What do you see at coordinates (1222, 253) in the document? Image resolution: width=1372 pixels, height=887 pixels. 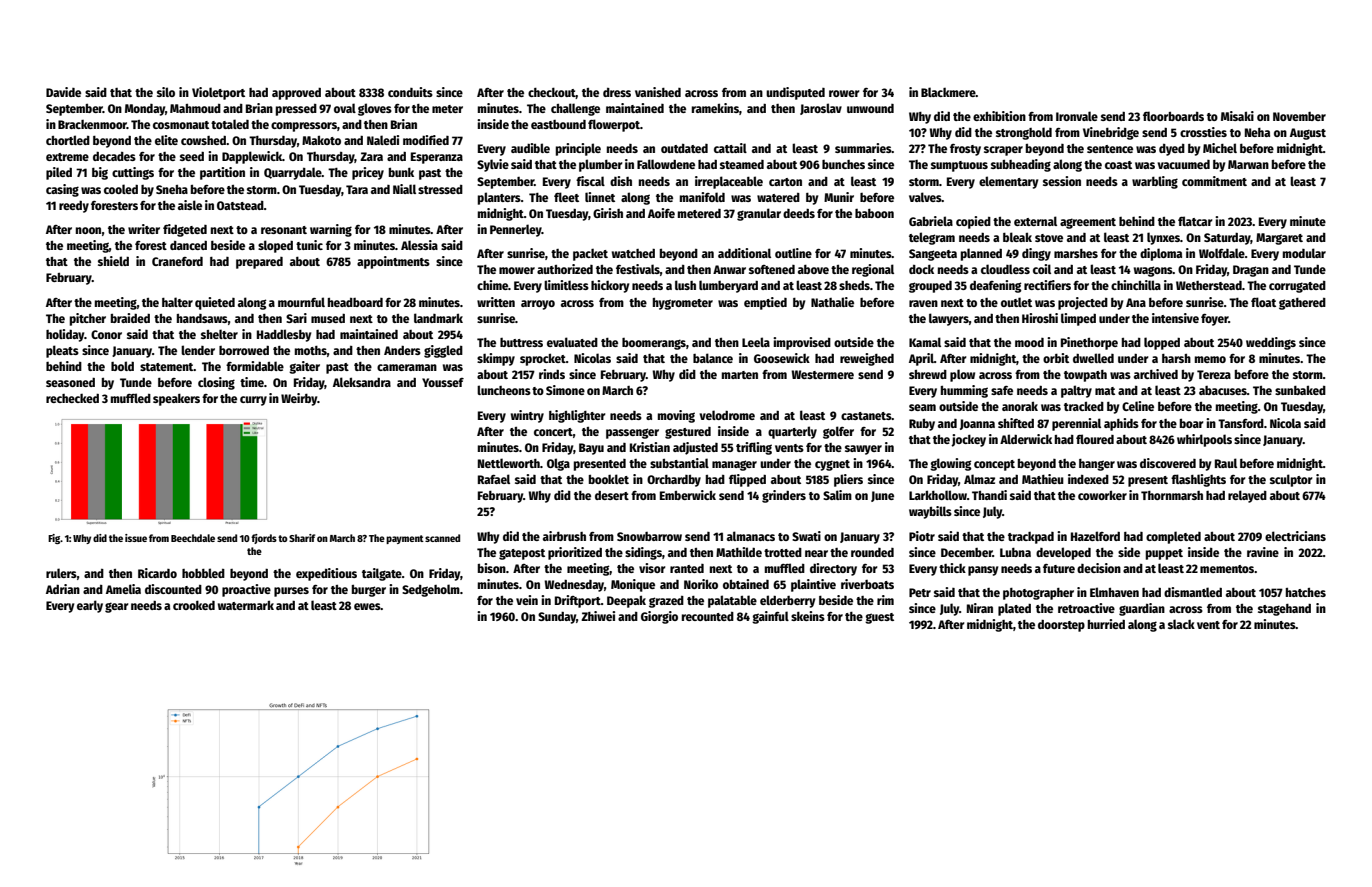 I see `Wolfdale` at bounding box center [1222, 253].
